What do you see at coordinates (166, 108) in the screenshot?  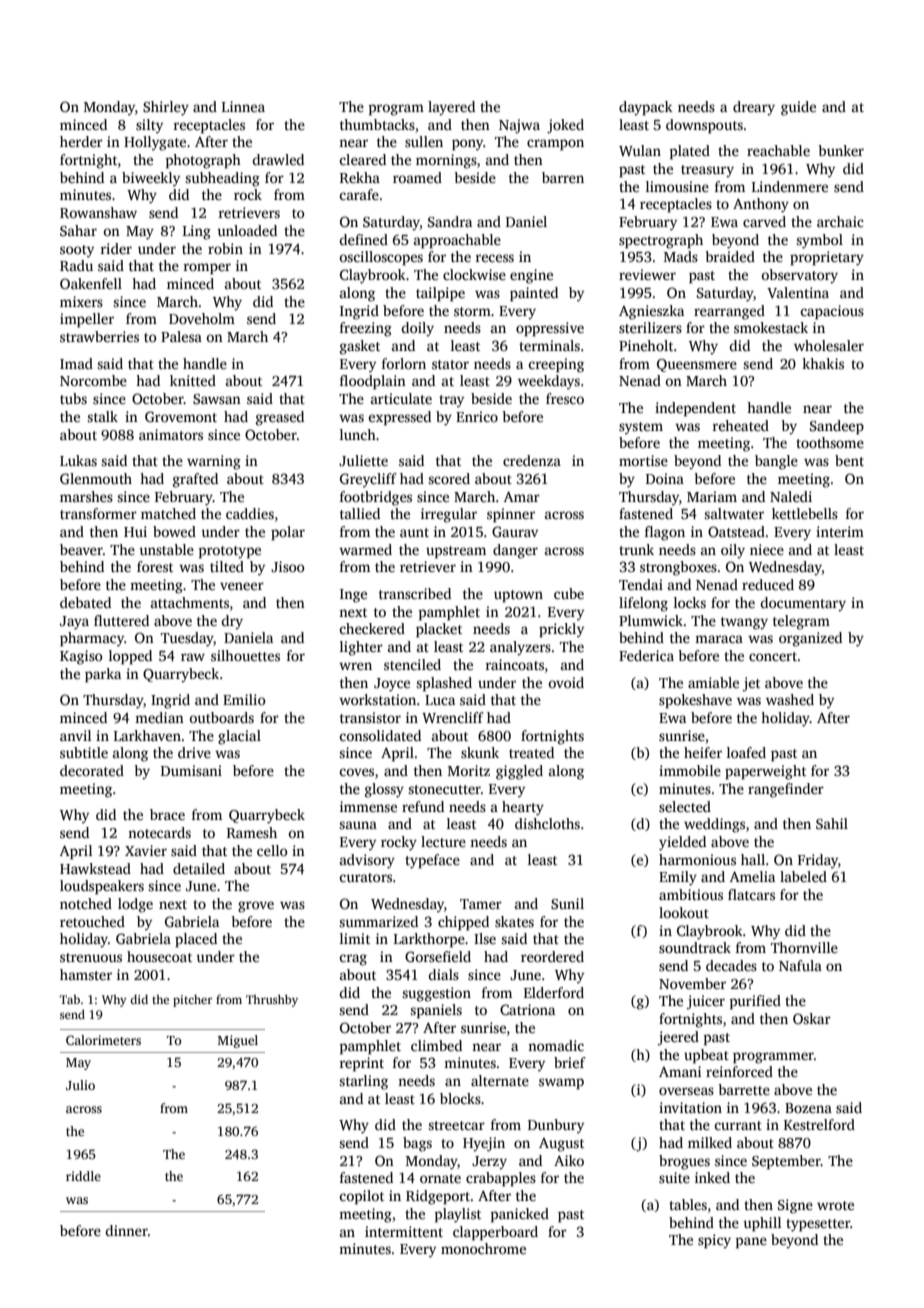 I see `Shirley` at bounding box center [166, 108].
